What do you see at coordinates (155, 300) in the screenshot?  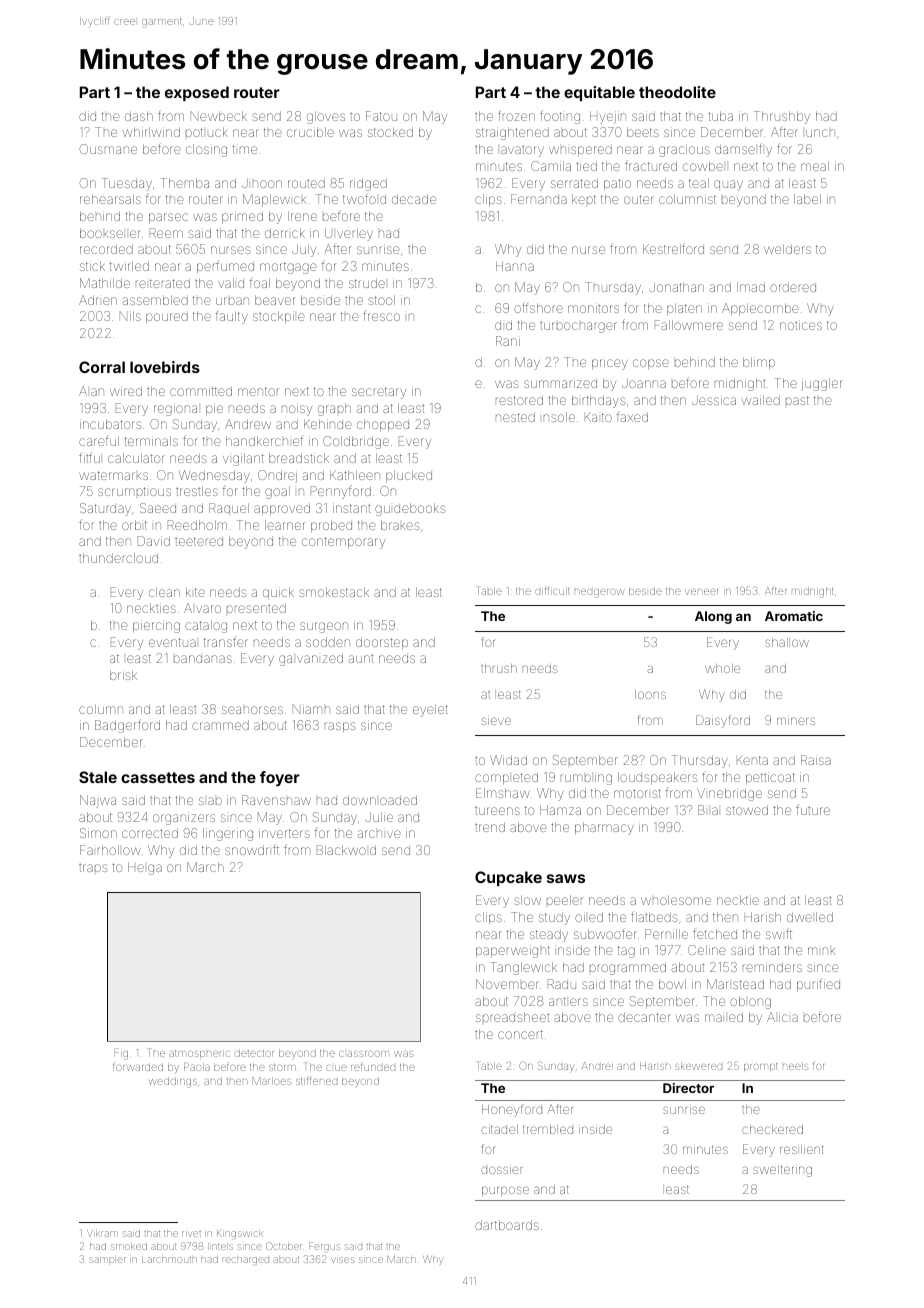 I see `assembled` at bounding box center [155, 300].
